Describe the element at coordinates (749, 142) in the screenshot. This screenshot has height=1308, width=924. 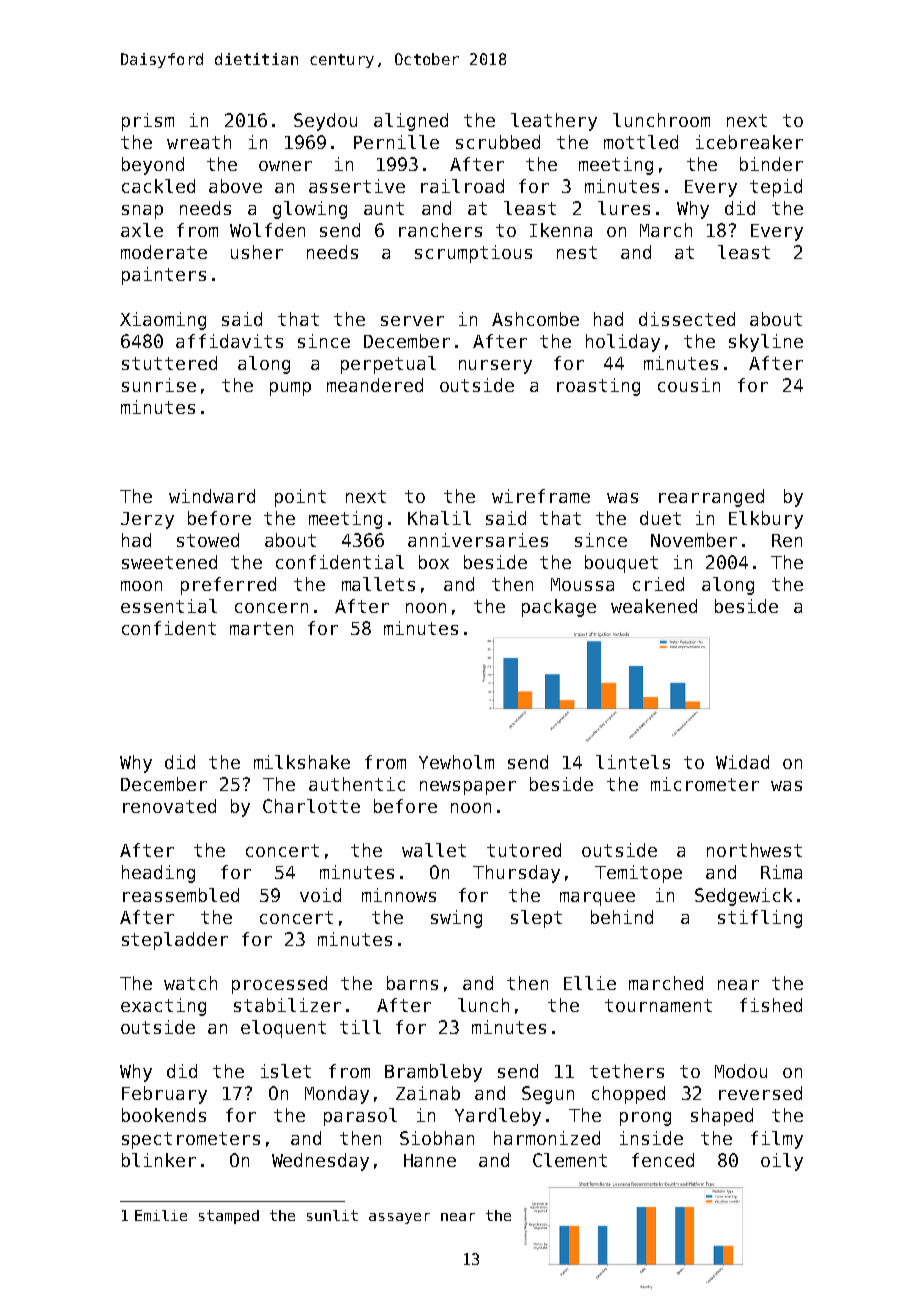
I see `icebreaker` at that location.
